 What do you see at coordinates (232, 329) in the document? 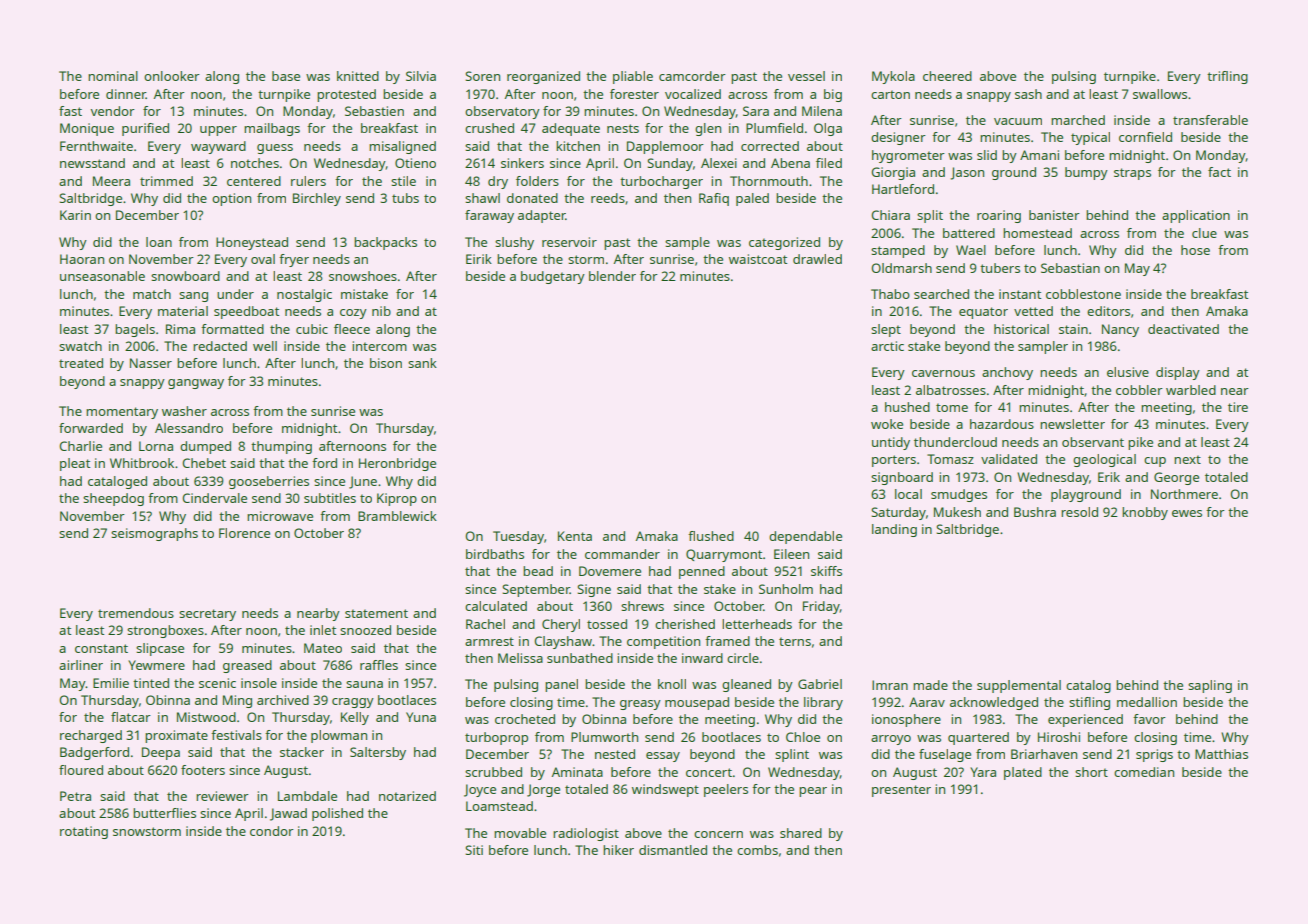
I see `formatted` at bounding box center [232, 329].
